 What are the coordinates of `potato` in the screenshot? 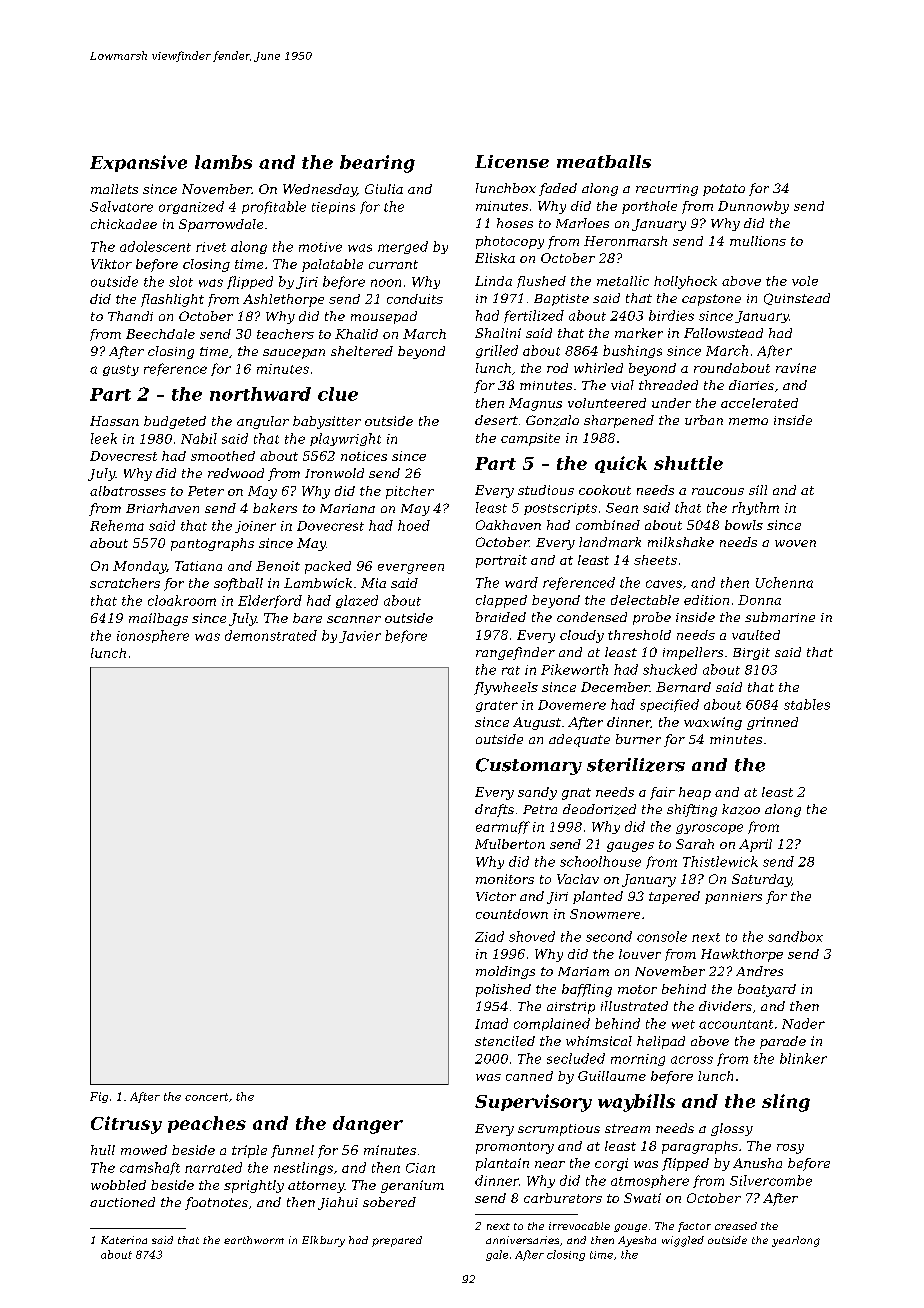 It's located at (724, 190).
